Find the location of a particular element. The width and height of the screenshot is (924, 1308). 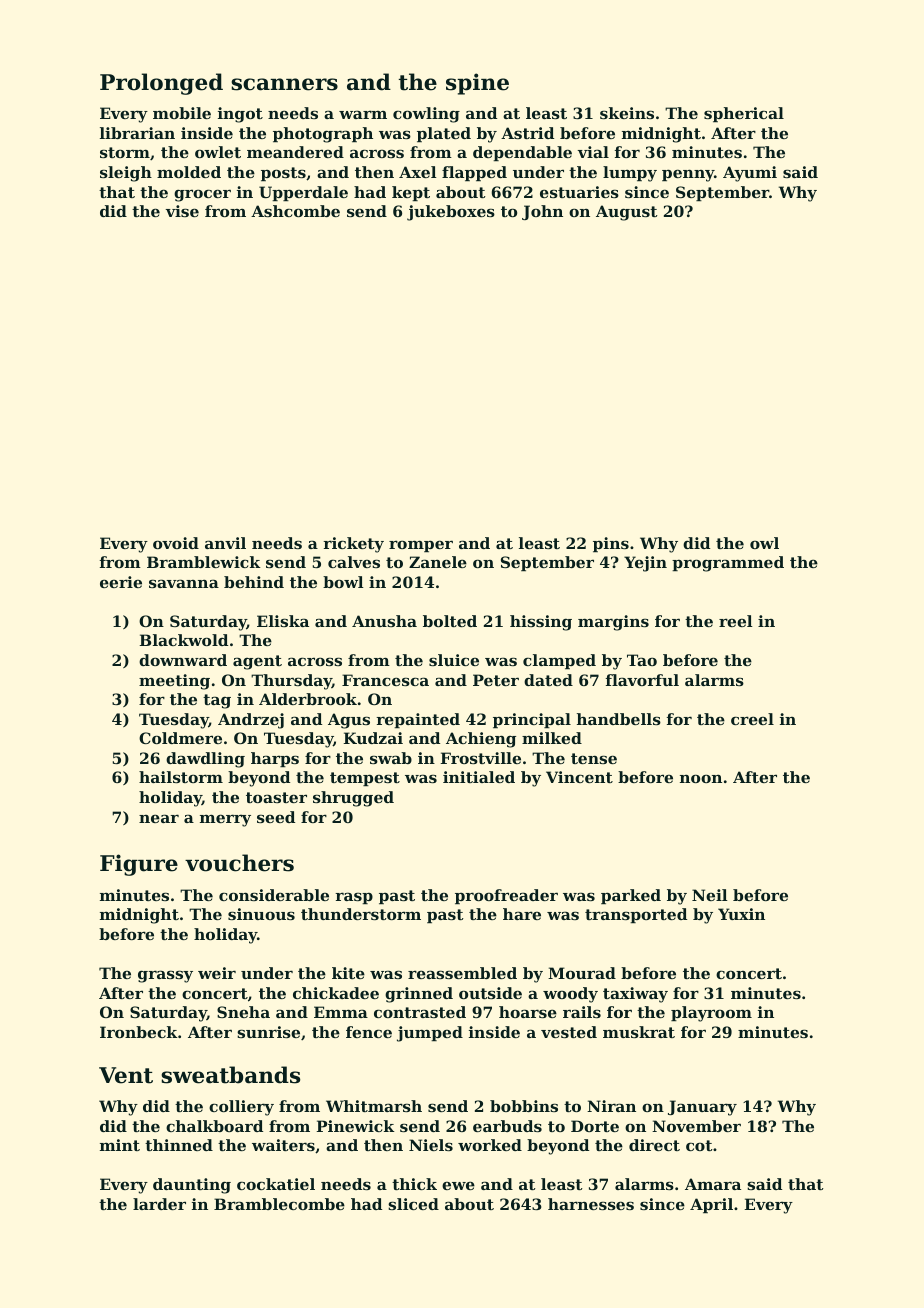

ovoid is located at coordinates (176, 543).
